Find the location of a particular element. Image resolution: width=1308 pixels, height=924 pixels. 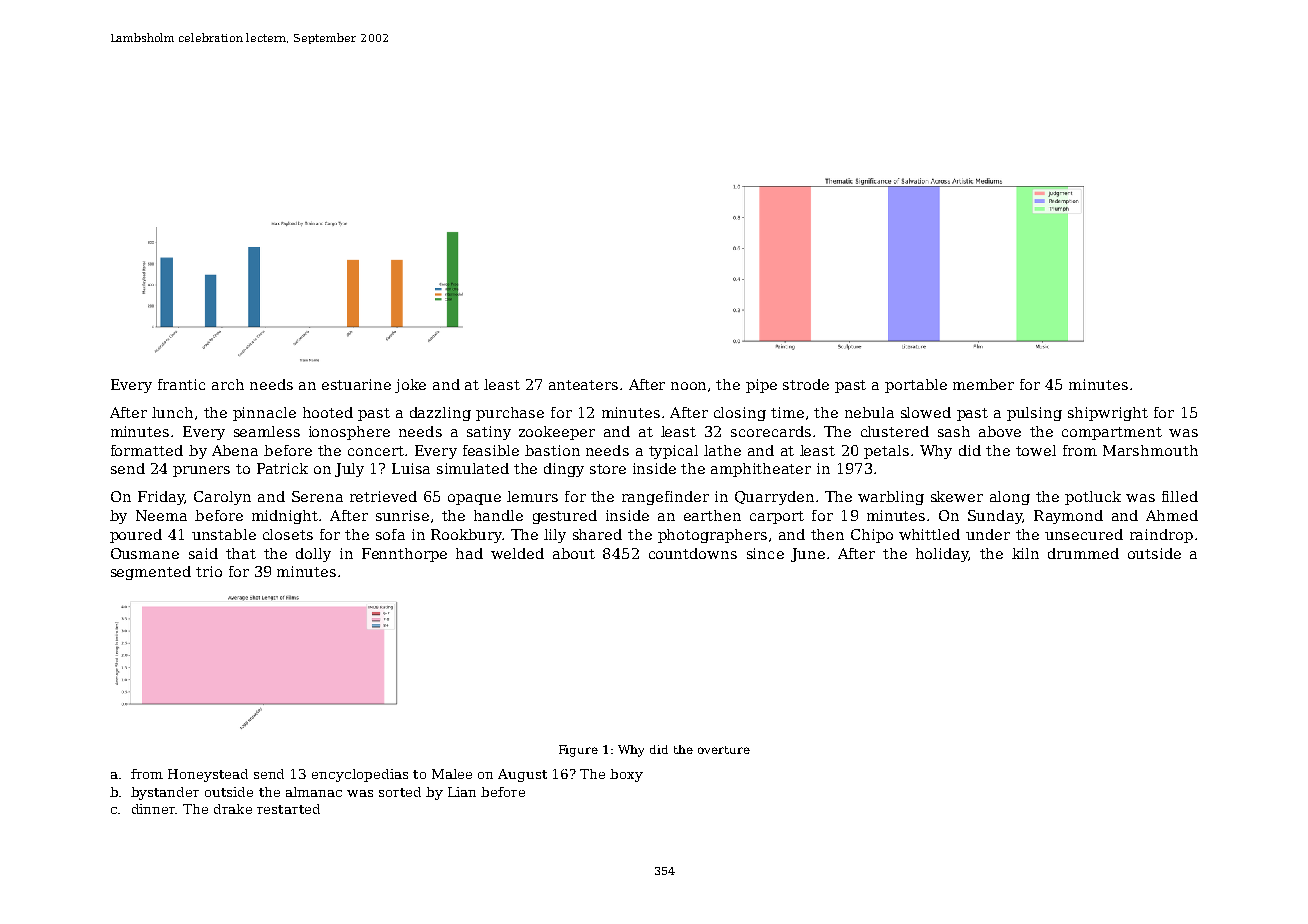

frantic is located at coordinates (181, 384).
